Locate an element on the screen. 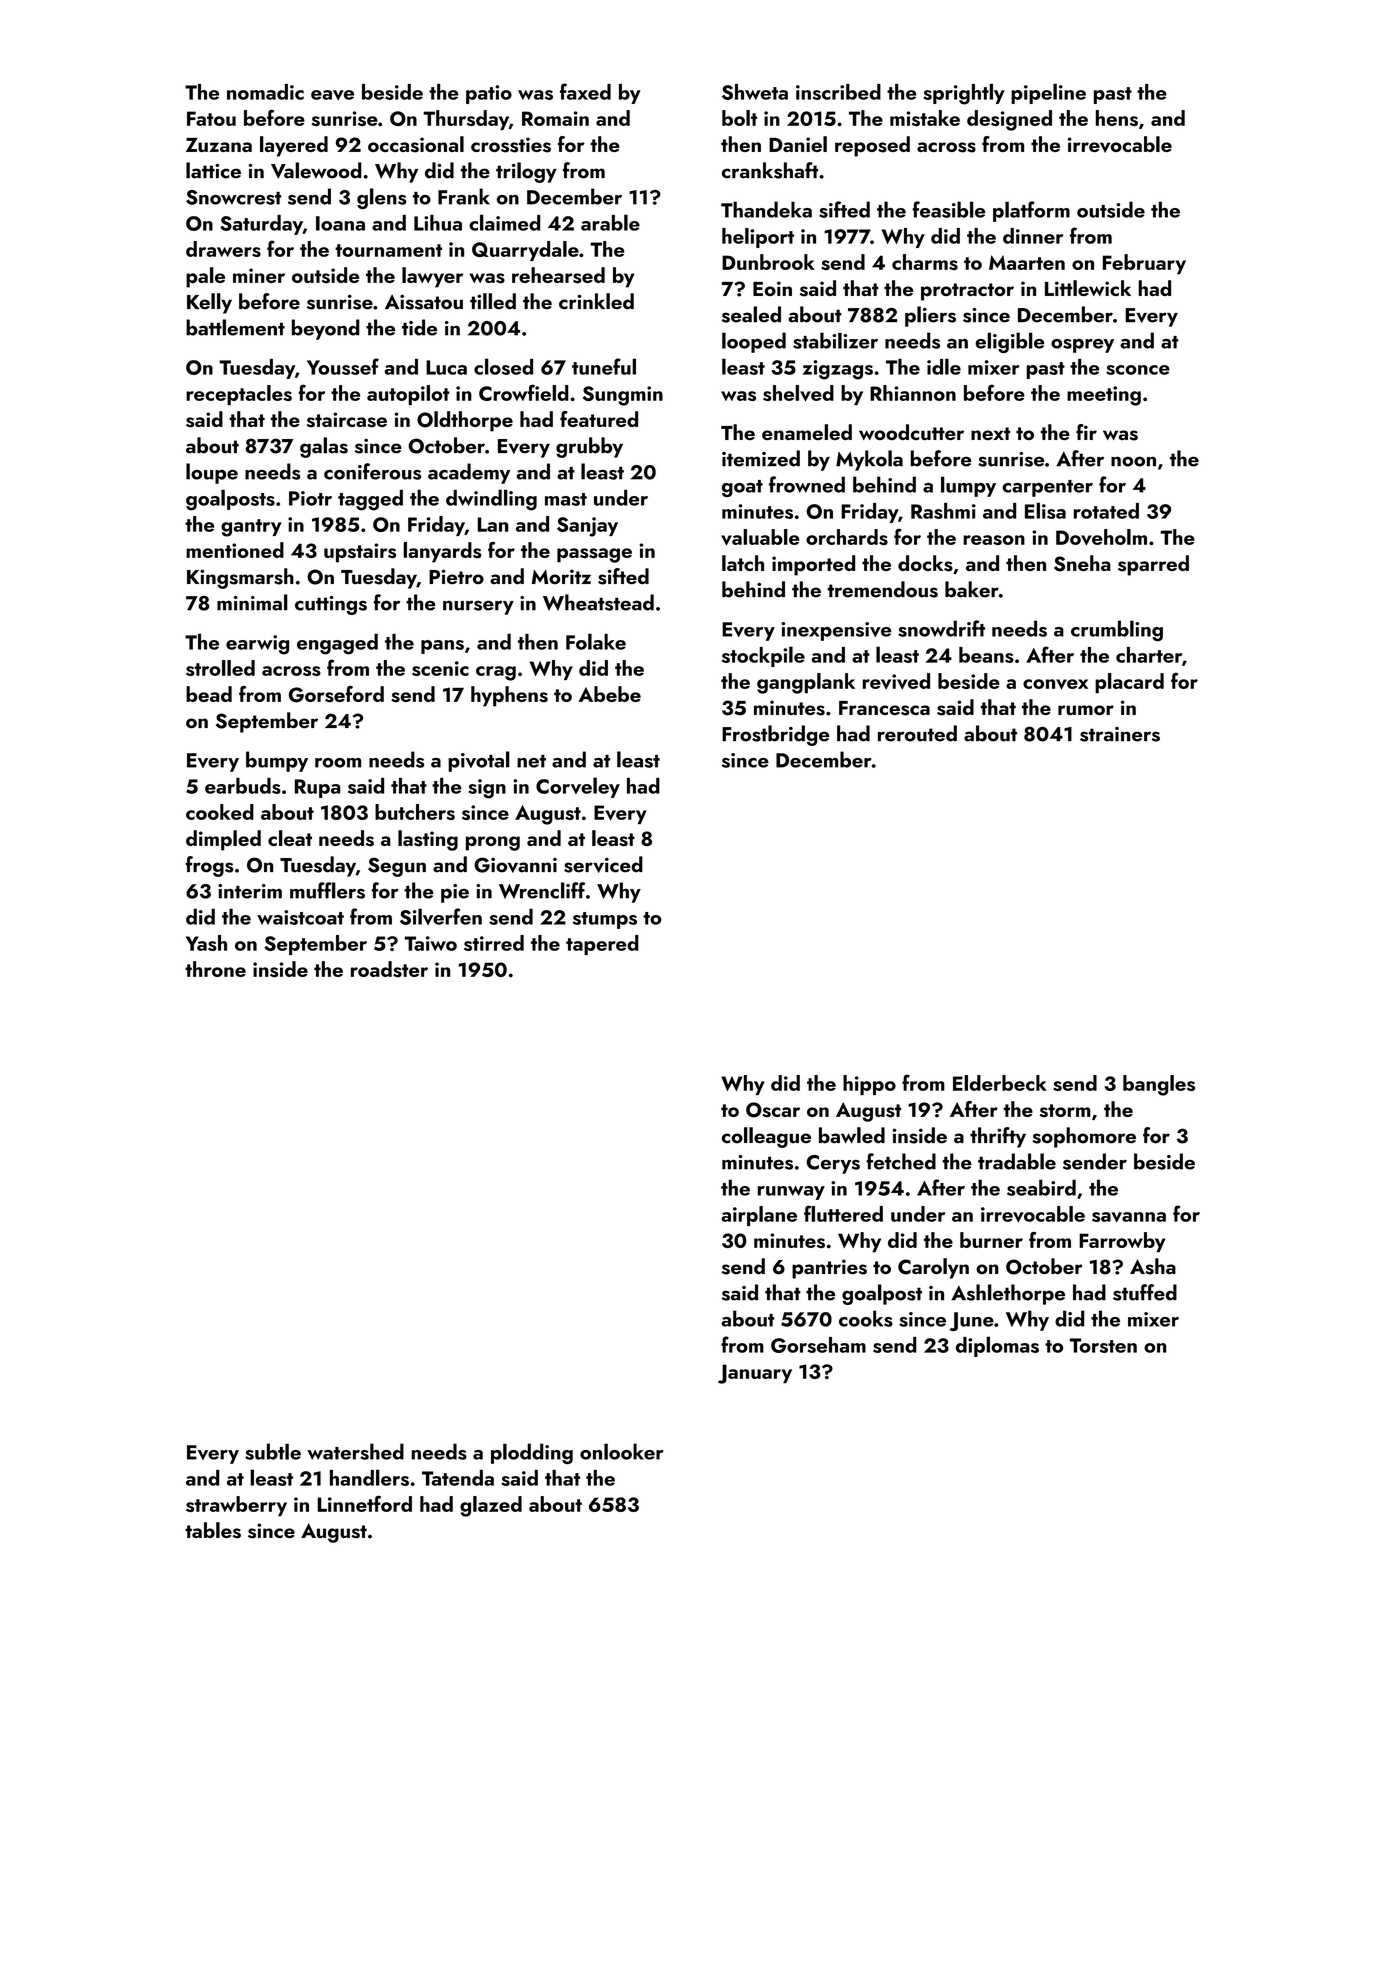 This screenshot has width=1386, height=1969. throne is located at coordinates (215, 969).
